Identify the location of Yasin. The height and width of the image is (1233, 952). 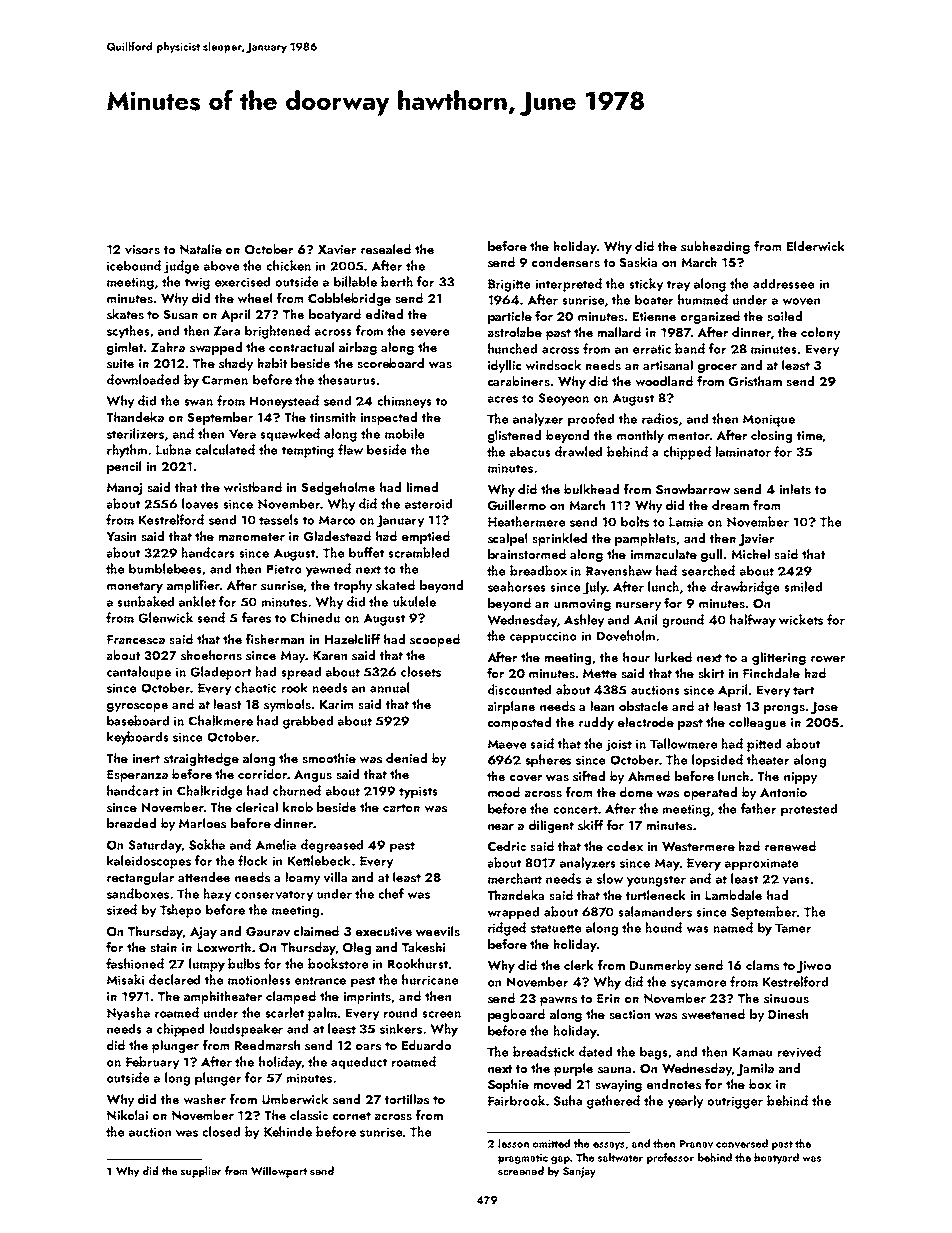
(121, 536).
